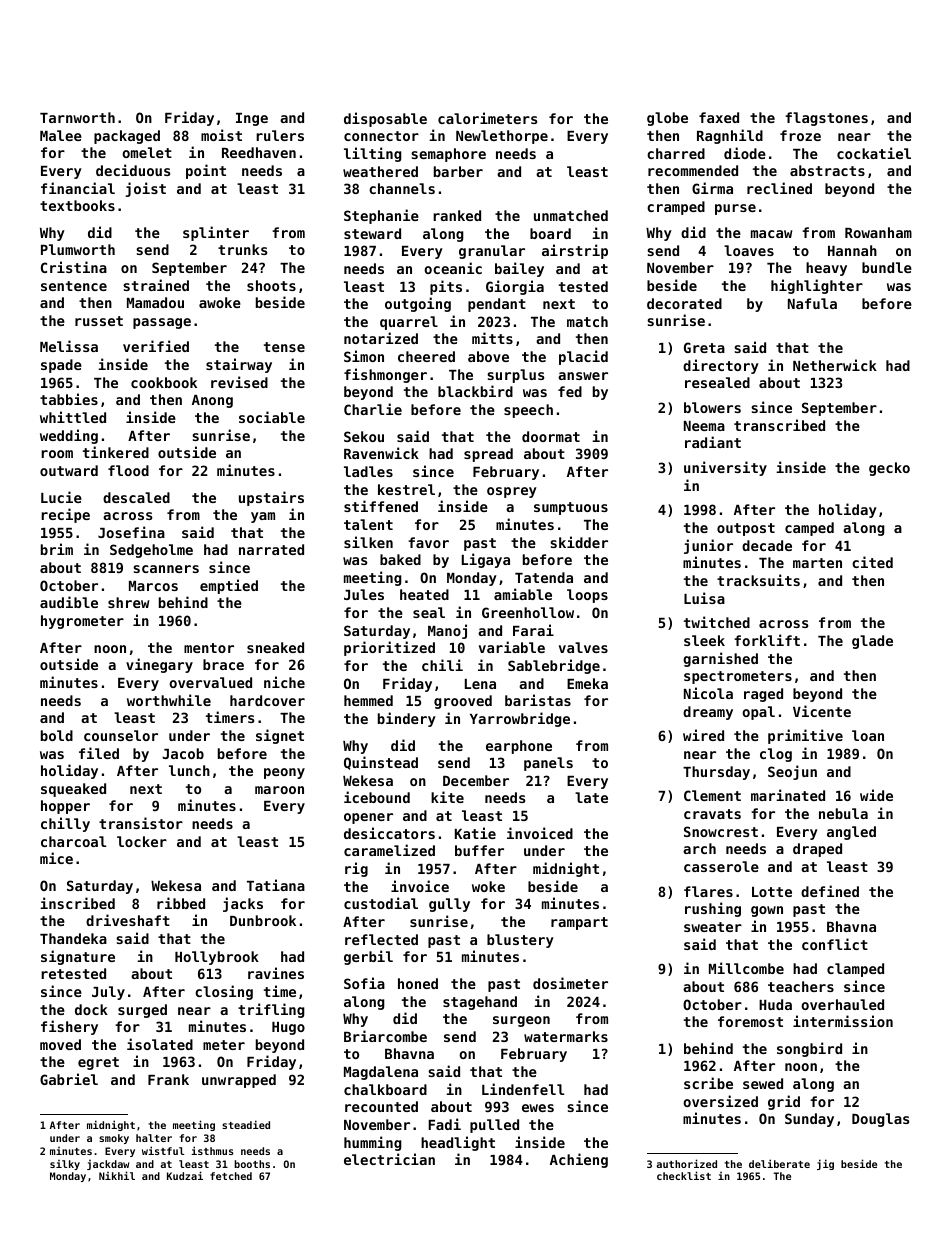  I want to click on clamped, so click(855, 970).
